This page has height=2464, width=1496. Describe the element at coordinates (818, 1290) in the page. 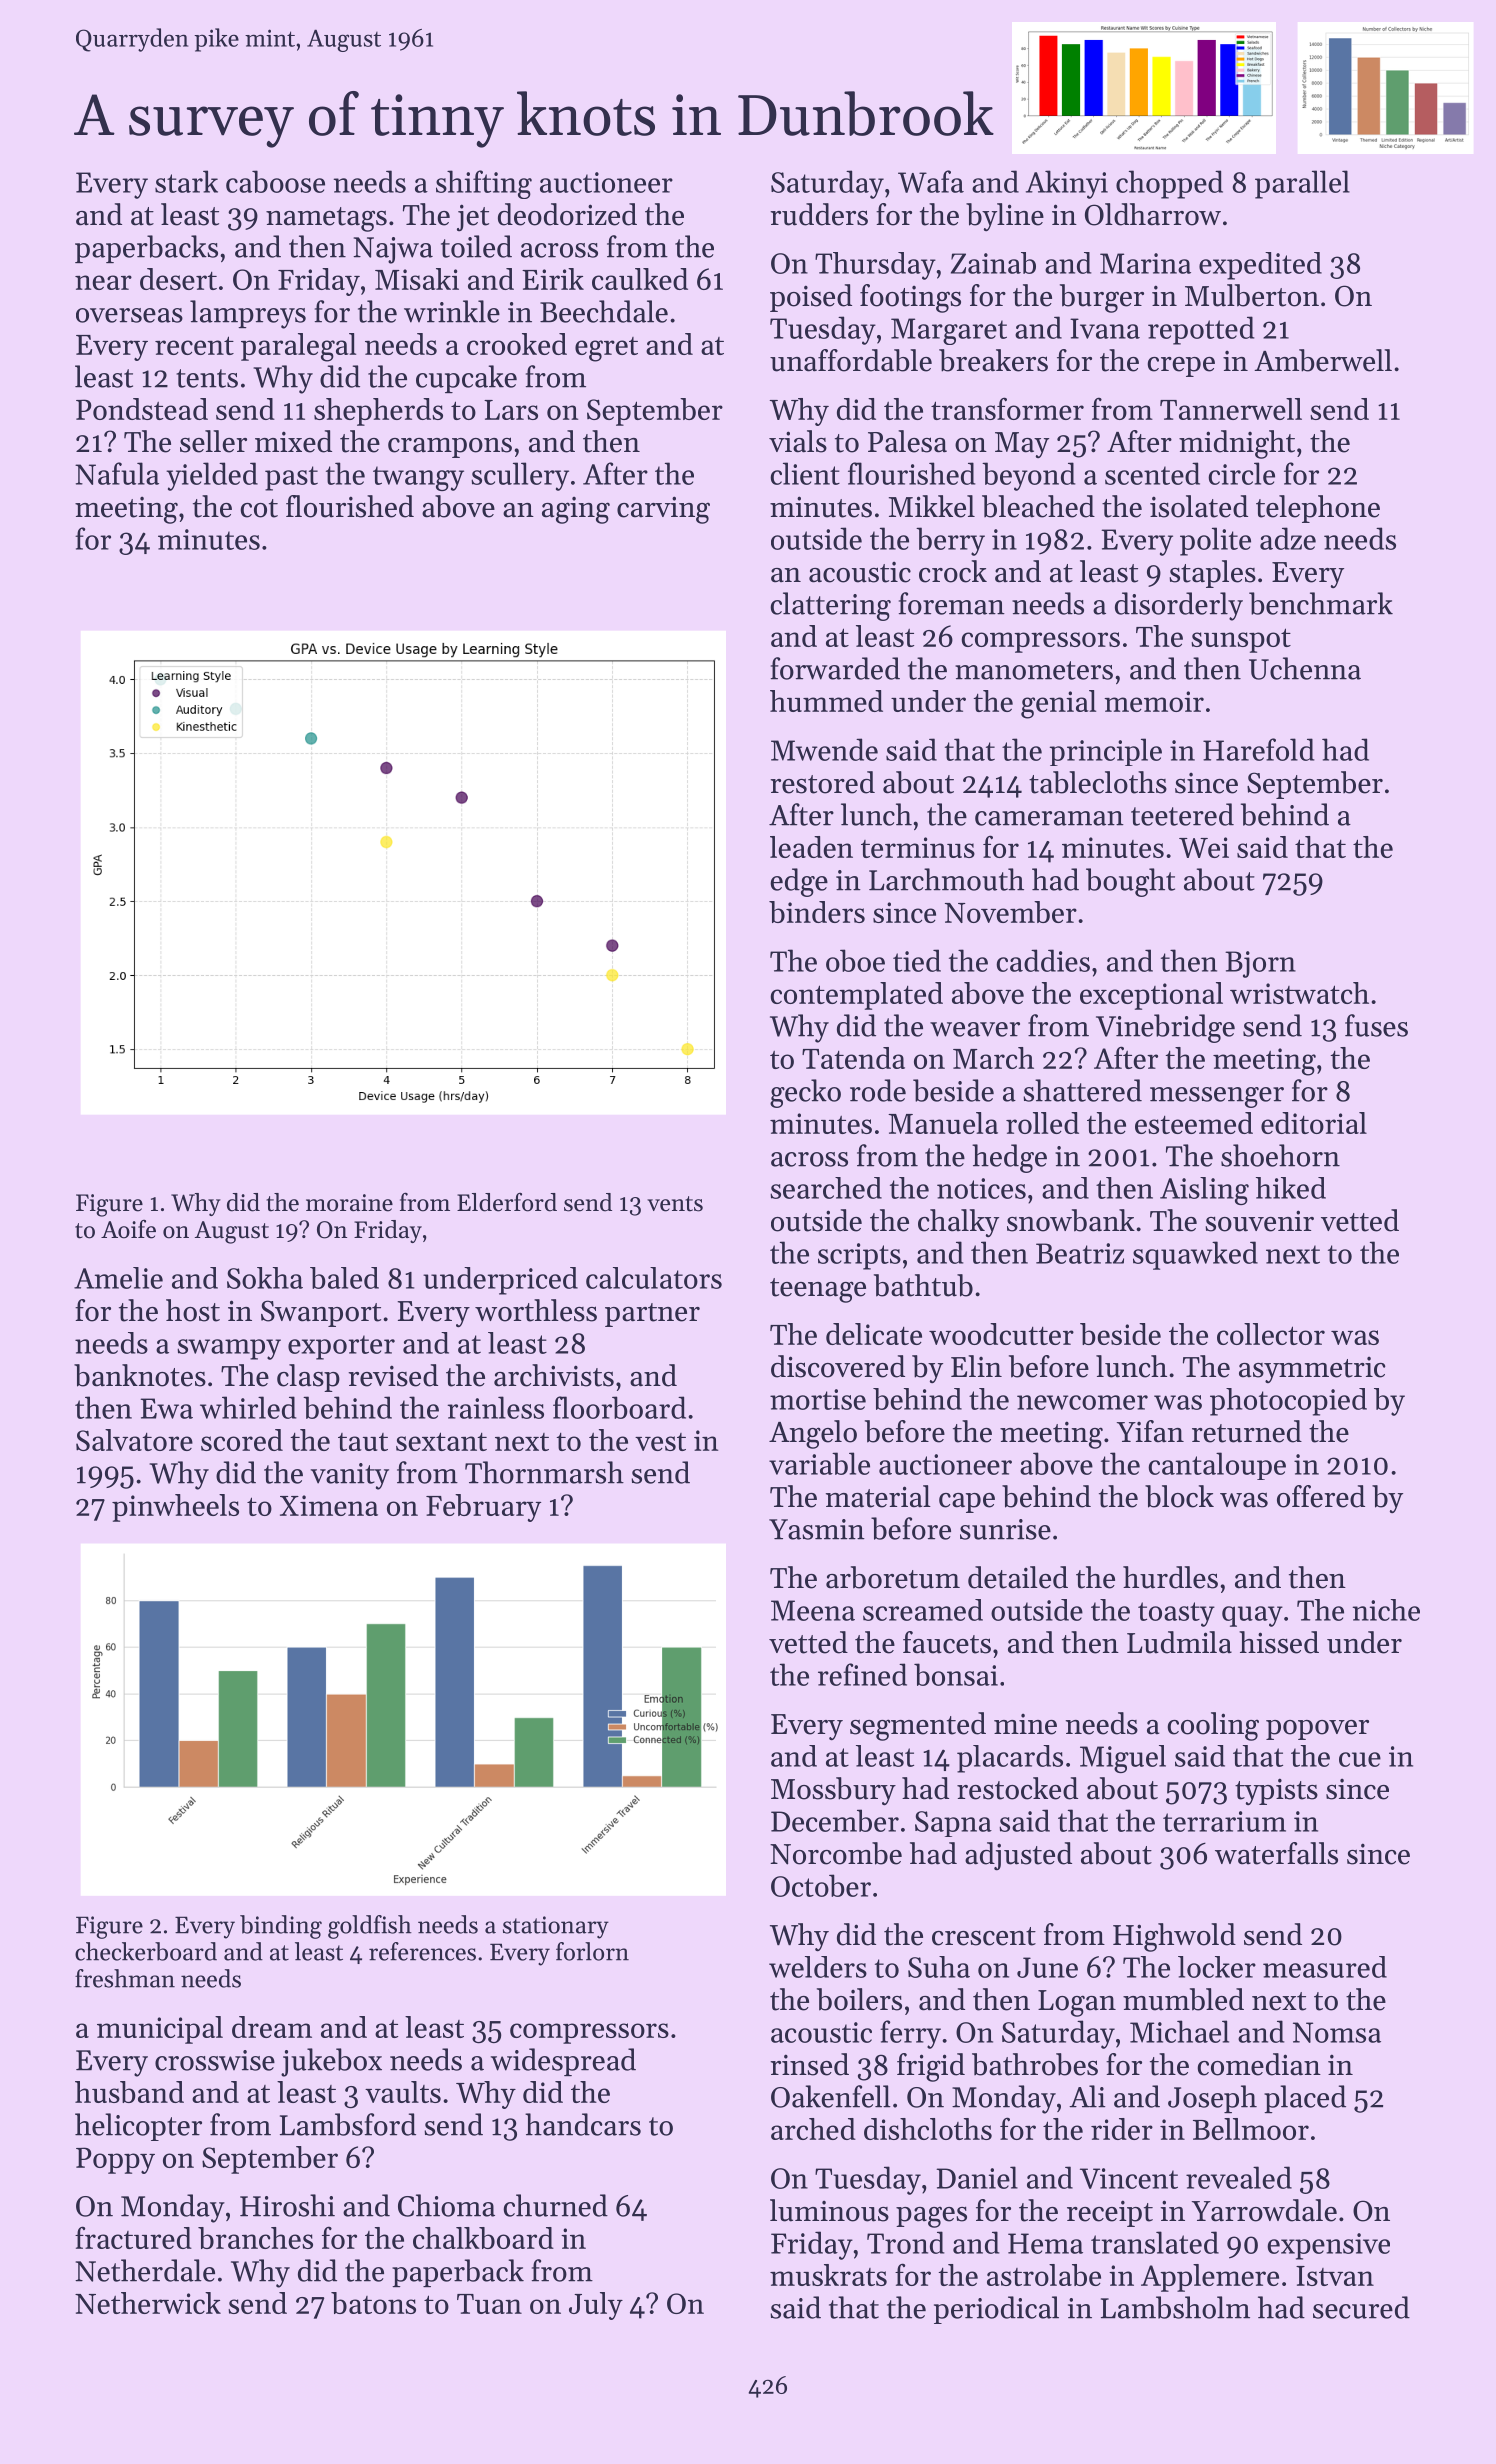

I see `teenage` at that location.
